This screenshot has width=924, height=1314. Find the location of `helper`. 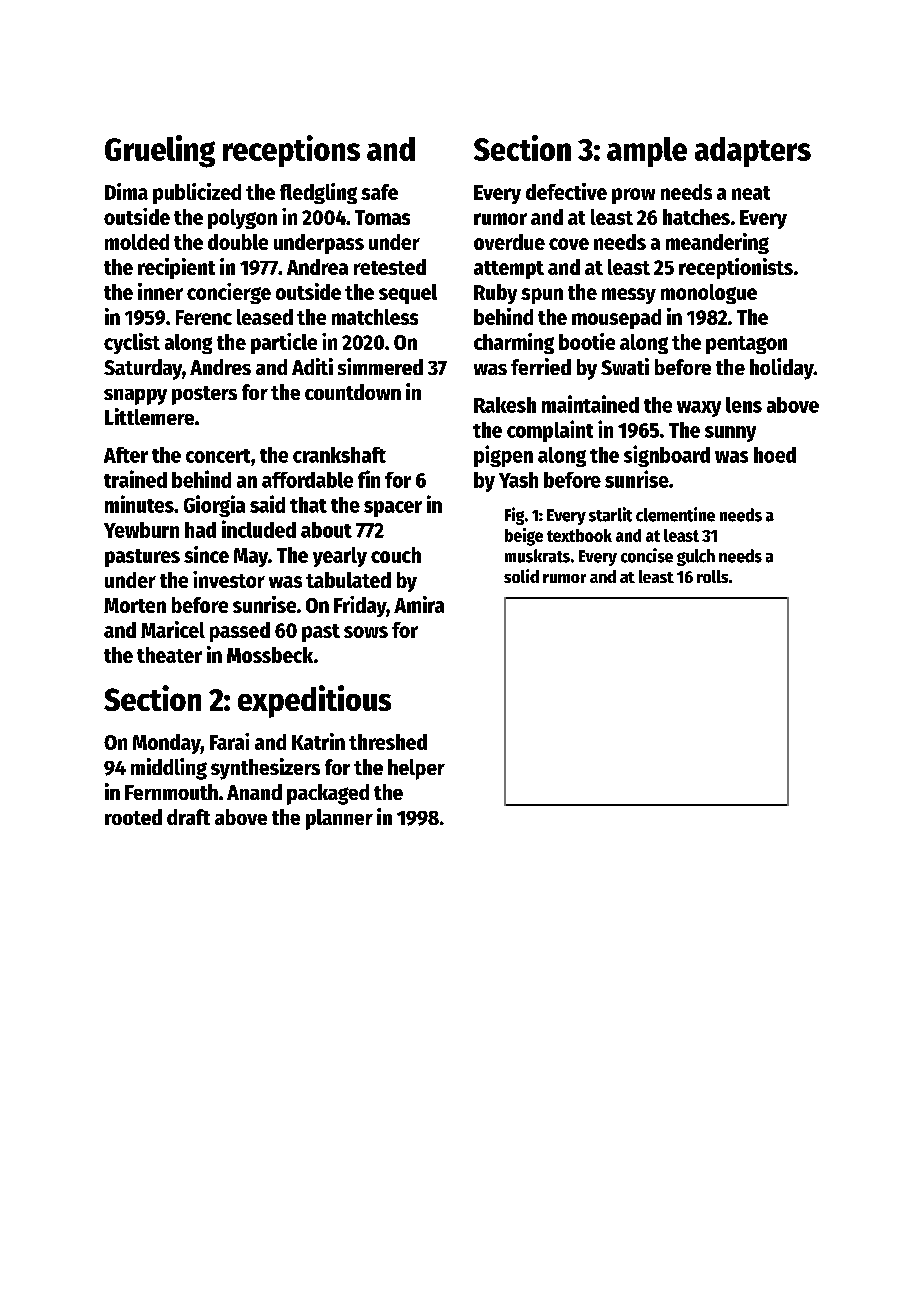

helper is located at coordinates (416, 769).
